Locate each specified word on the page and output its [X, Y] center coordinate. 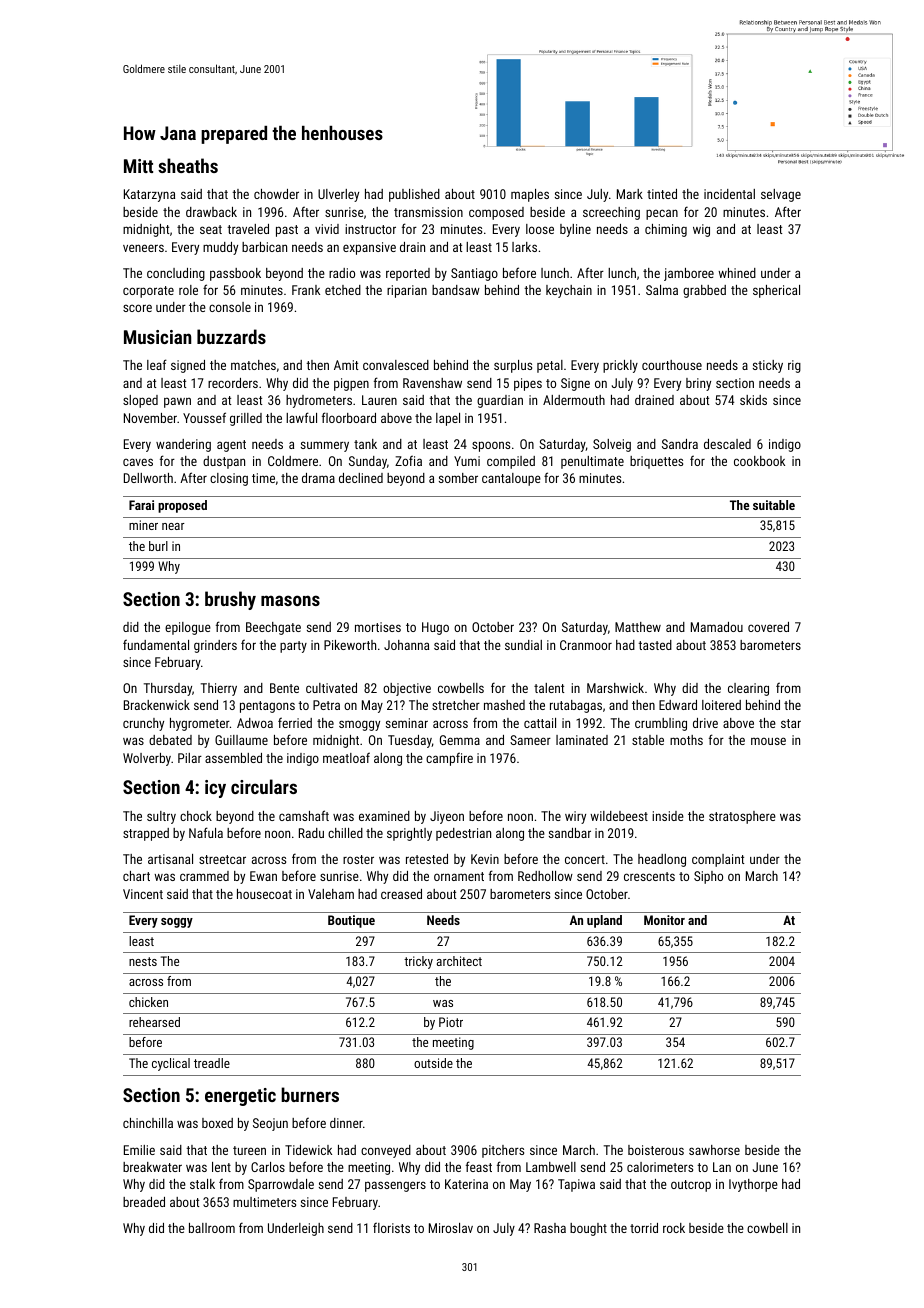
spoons [491, 446]
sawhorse [714, 1150]
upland [604, 921]
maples [530, 195]
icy [215, 789]
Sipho [708, 877]
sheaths [188, 165]
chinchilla [148, 1123]
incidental [729, 194]
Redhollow [545, 876]
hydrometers [319, 401]
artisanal [170, 859]
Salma [662, 290]
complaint [718, 860]
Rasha [550, 1228]
